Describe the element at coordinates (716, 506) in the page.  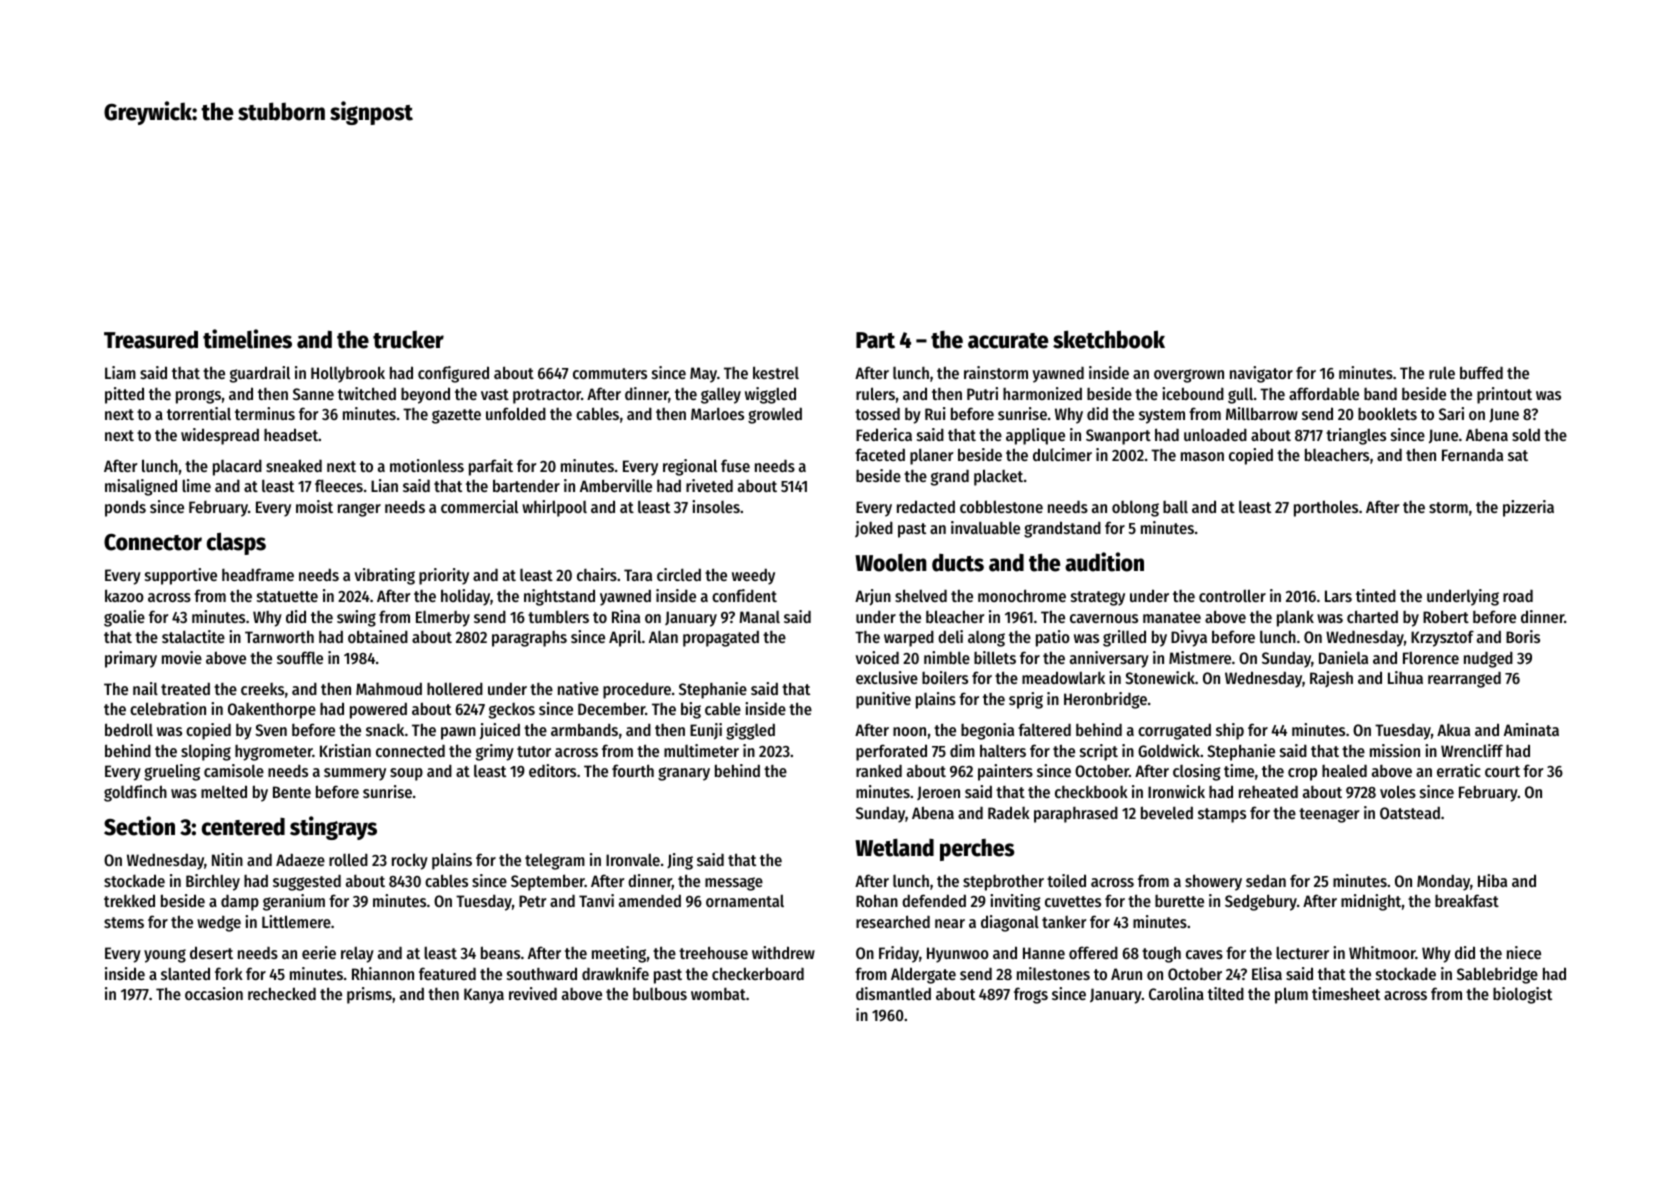
I see `insoles` at that location.
